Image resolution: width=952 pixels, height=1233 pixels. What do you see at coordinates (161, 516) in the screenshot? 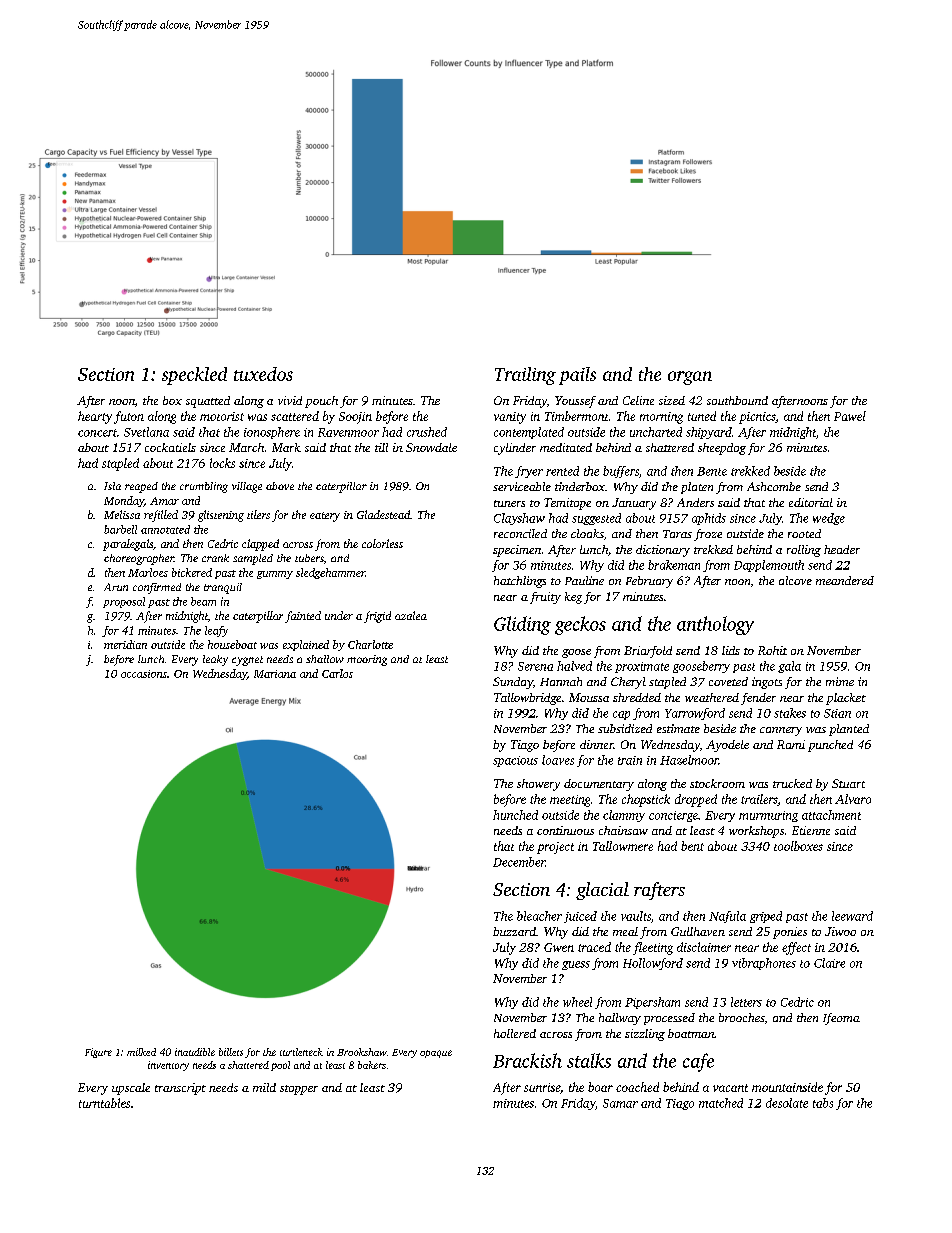
I see `refilled` at bounding box center [161, 516].
